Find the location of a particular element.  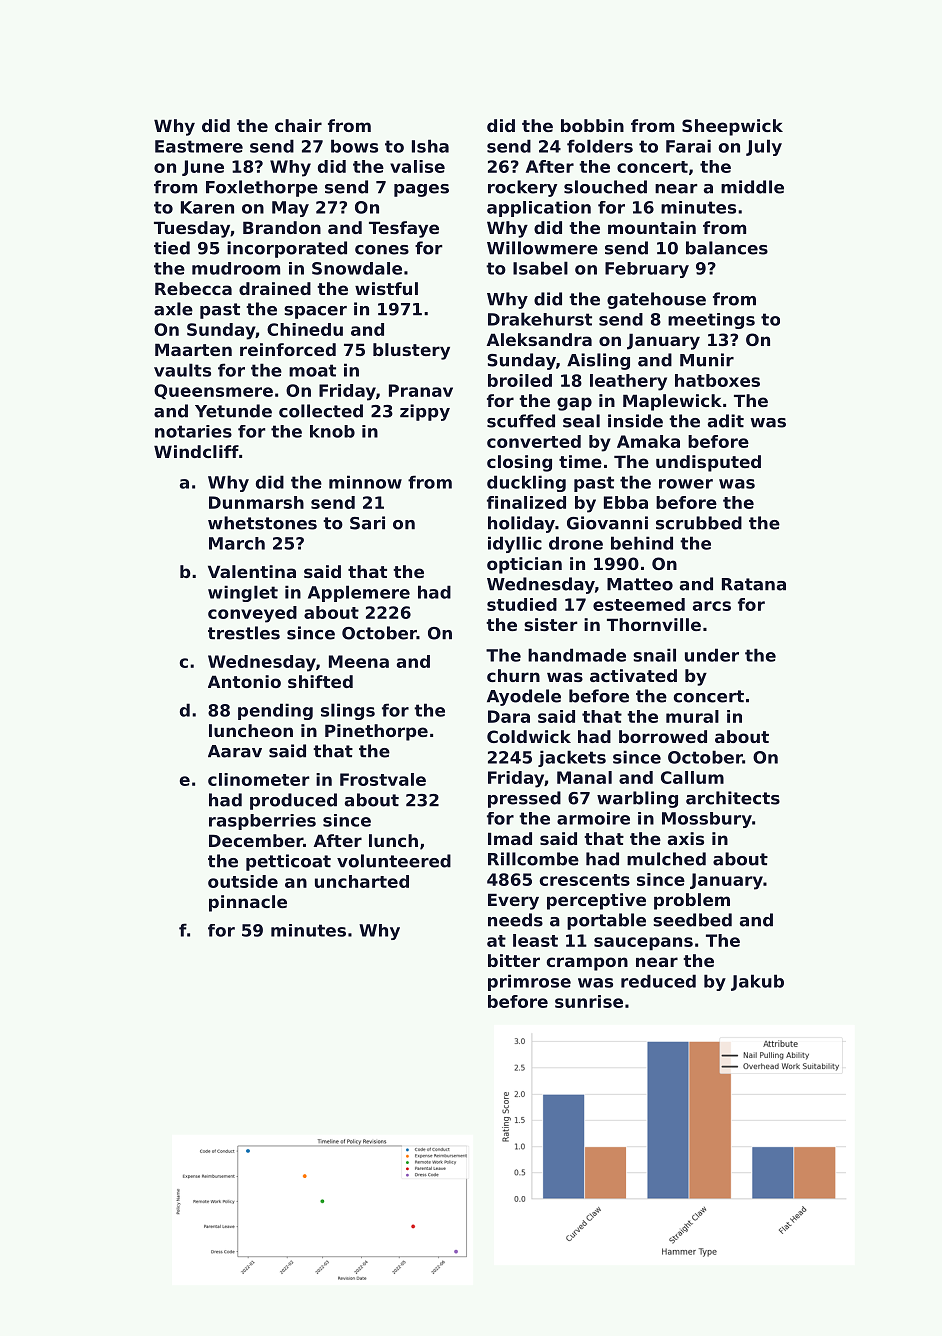

adit is located at coordinates (726, 421).
